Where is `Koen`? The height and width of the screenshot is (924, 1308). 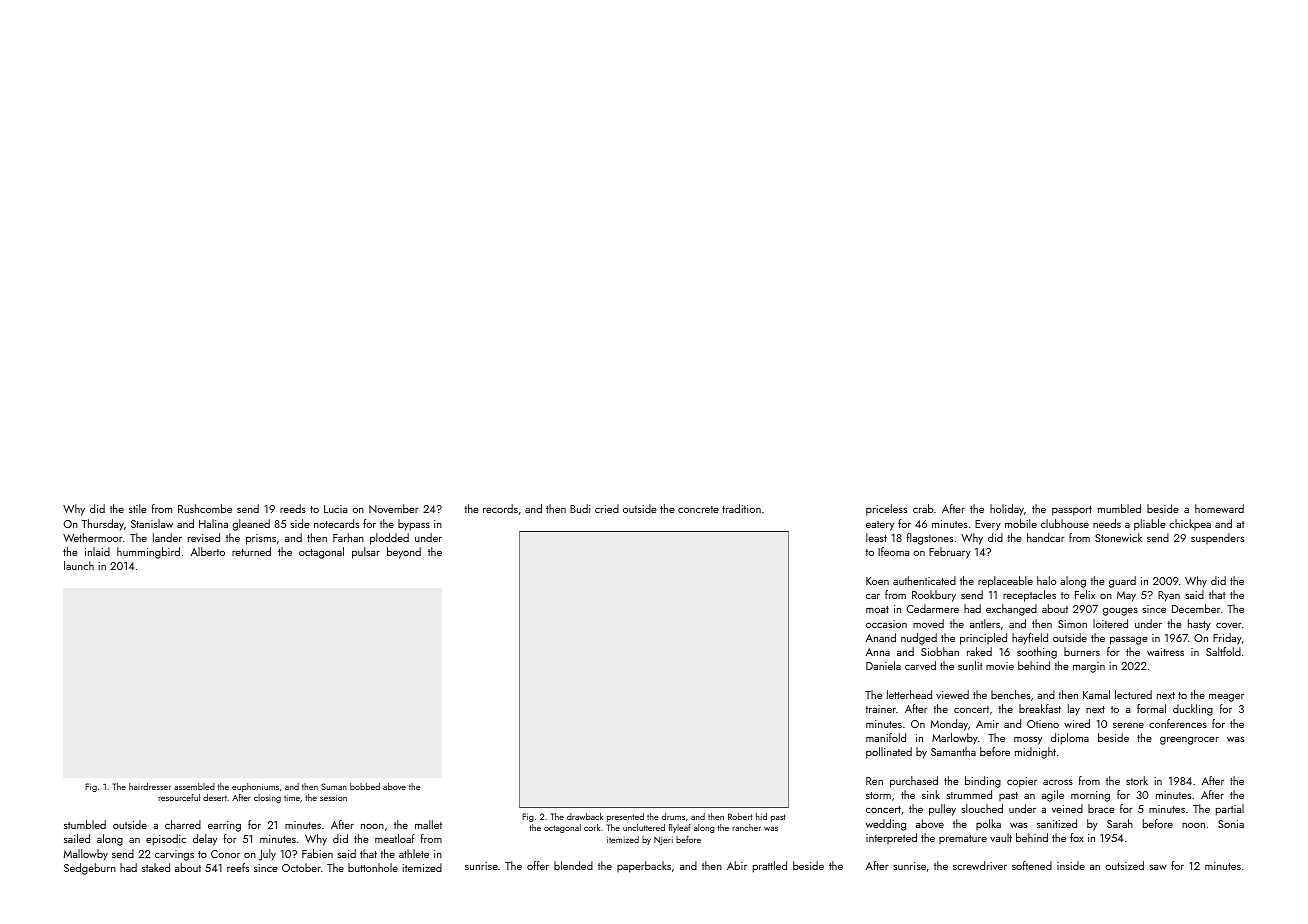
Koen is located at coordinates (877, 581).
